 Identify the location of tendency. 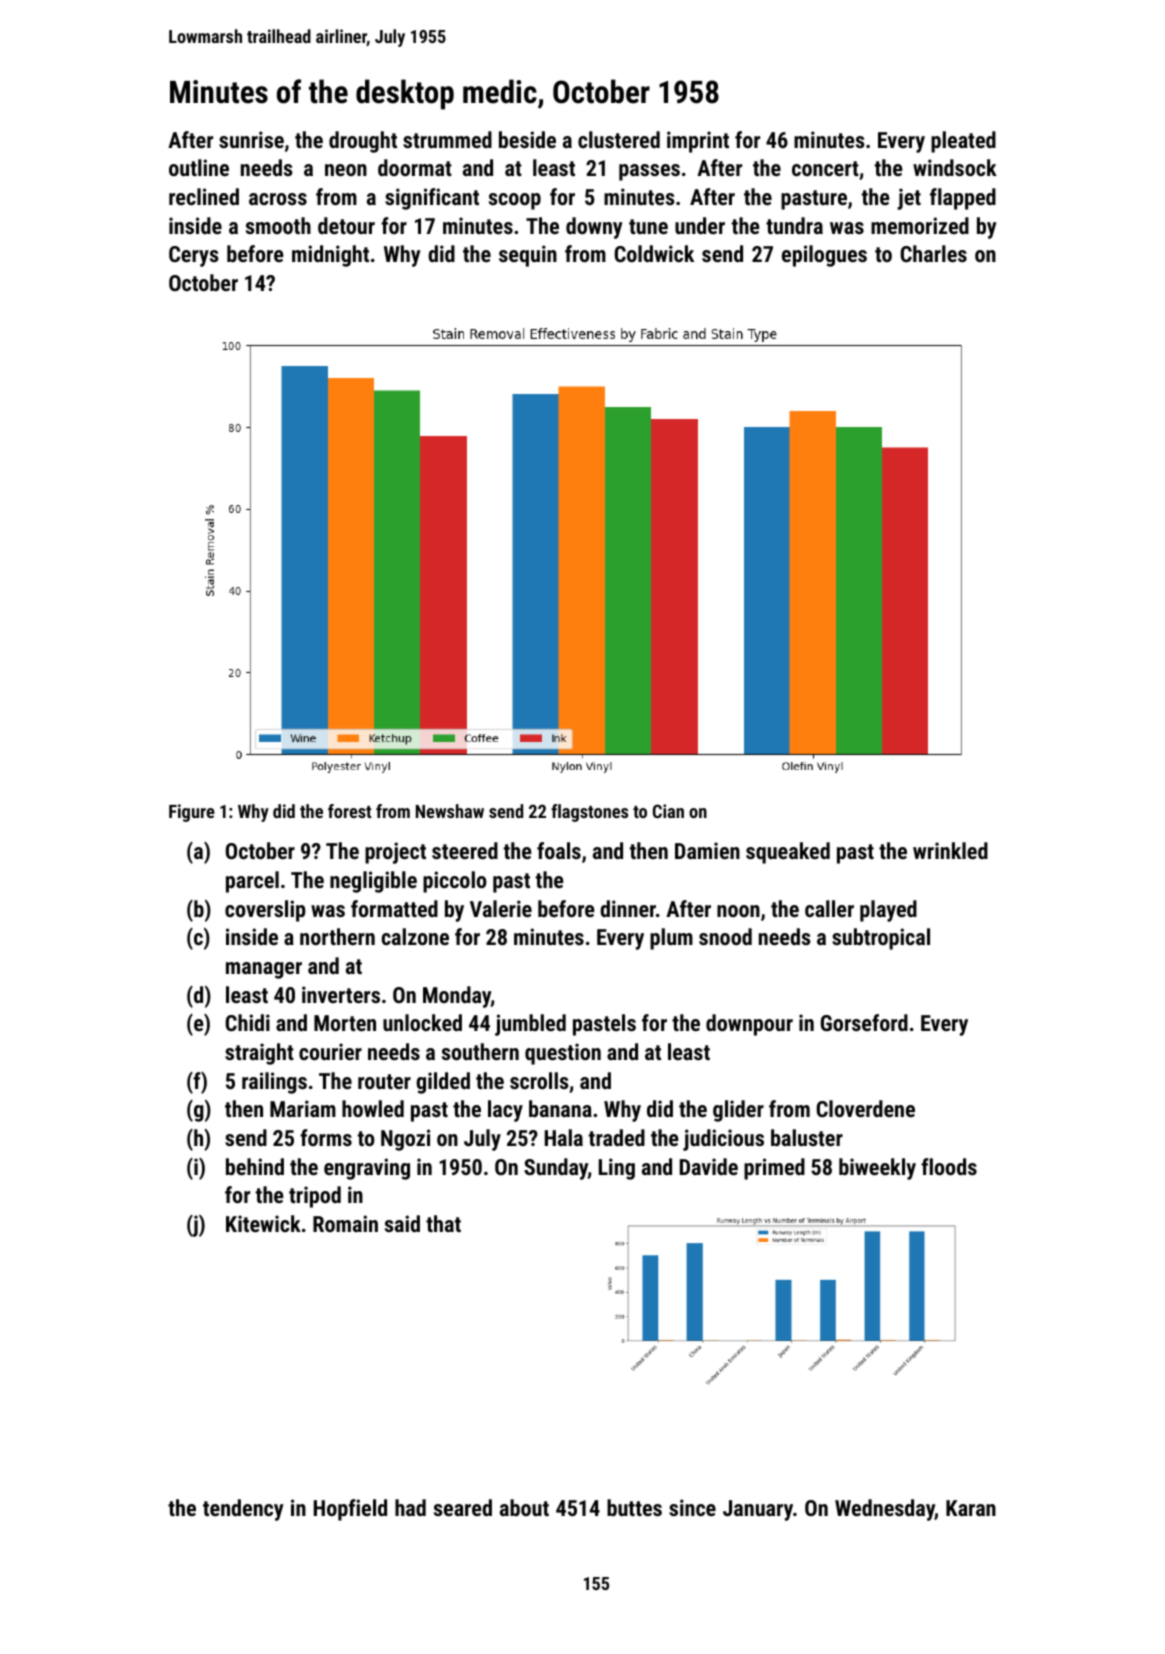
(243, 1510).
